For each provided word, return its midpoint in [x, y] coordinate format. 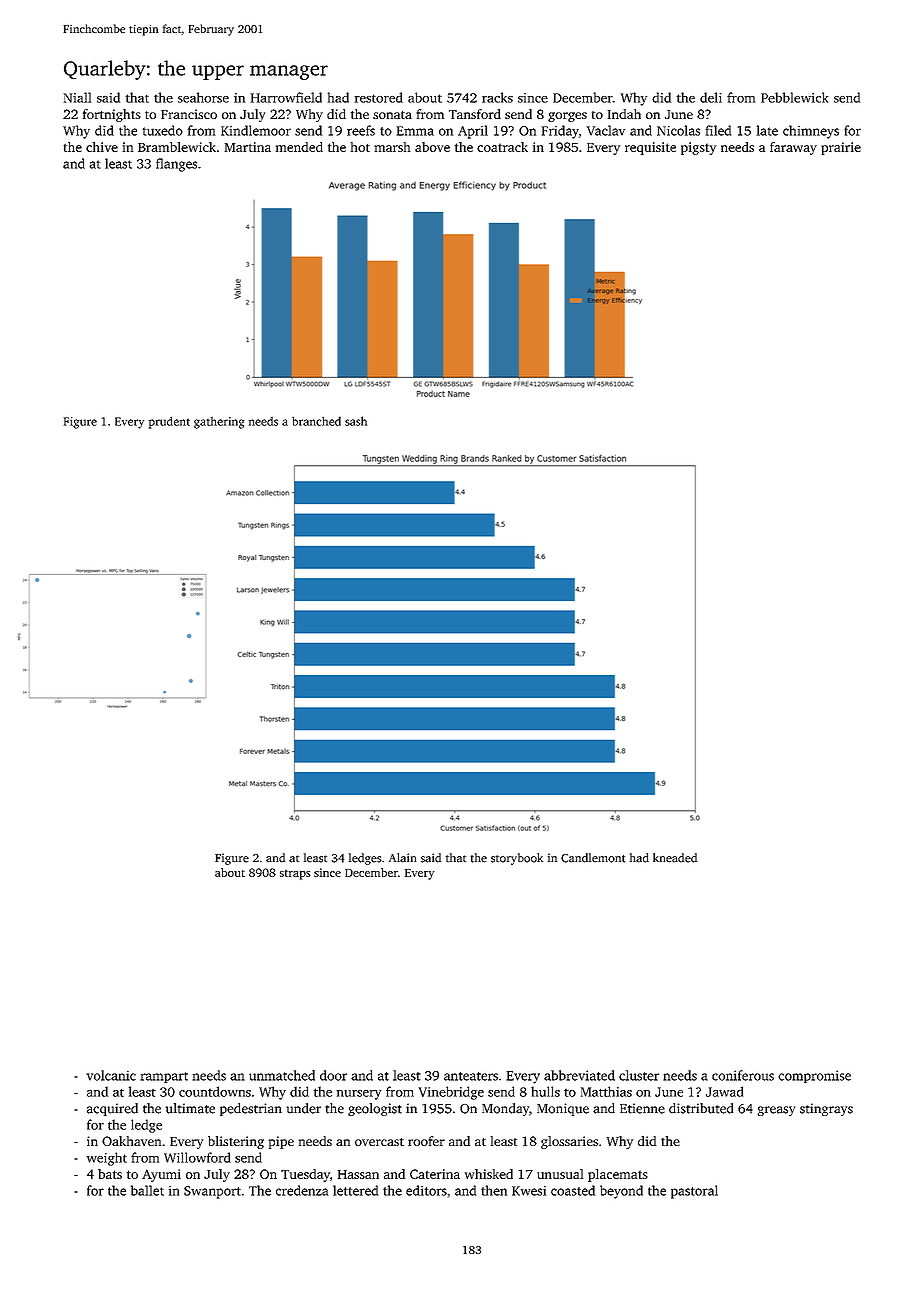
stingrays [826, 1109]
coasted [573, 1190]
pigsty [698, 148]
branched [316, 421]
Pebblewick [794, 97]
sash [356, 421]
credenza [302, 1190]
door [333, 1075]
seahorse [203, 97]
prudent [169, 422]
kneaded [675, 858]
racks [497, 97]
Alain [403, 858]
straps [295, 874]
